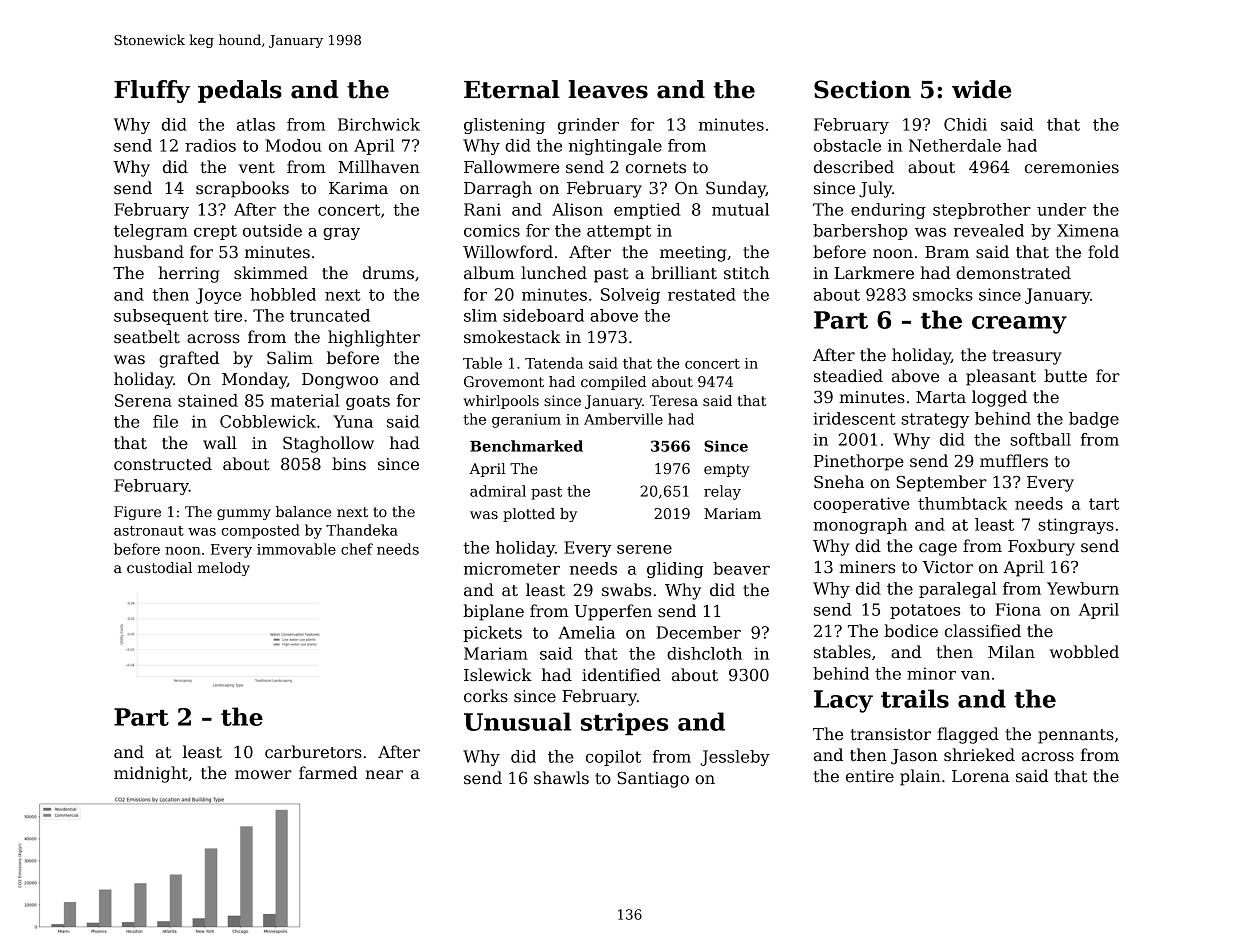  Describe the element at coordinates (1011, 652) in the image. I see `Milan` at that location.
